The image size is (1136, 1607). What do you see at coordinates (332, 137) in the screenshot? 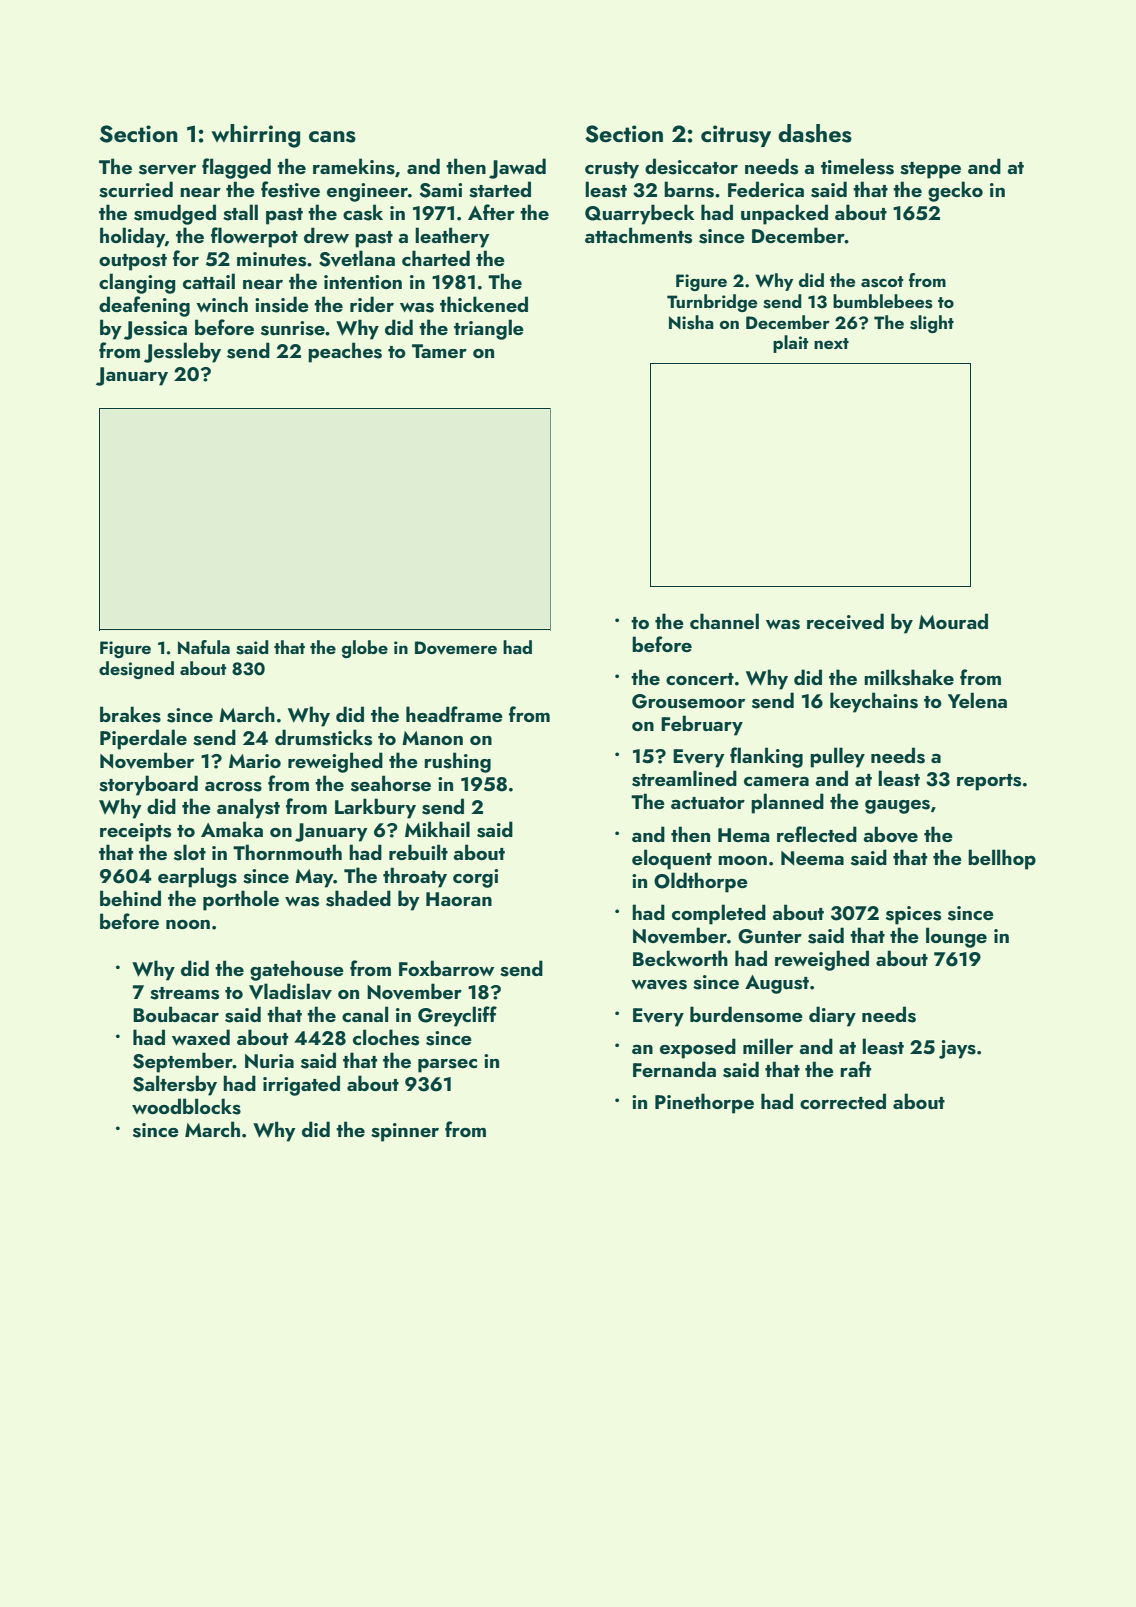
I see `cans` at bounding box center [332, 137].
